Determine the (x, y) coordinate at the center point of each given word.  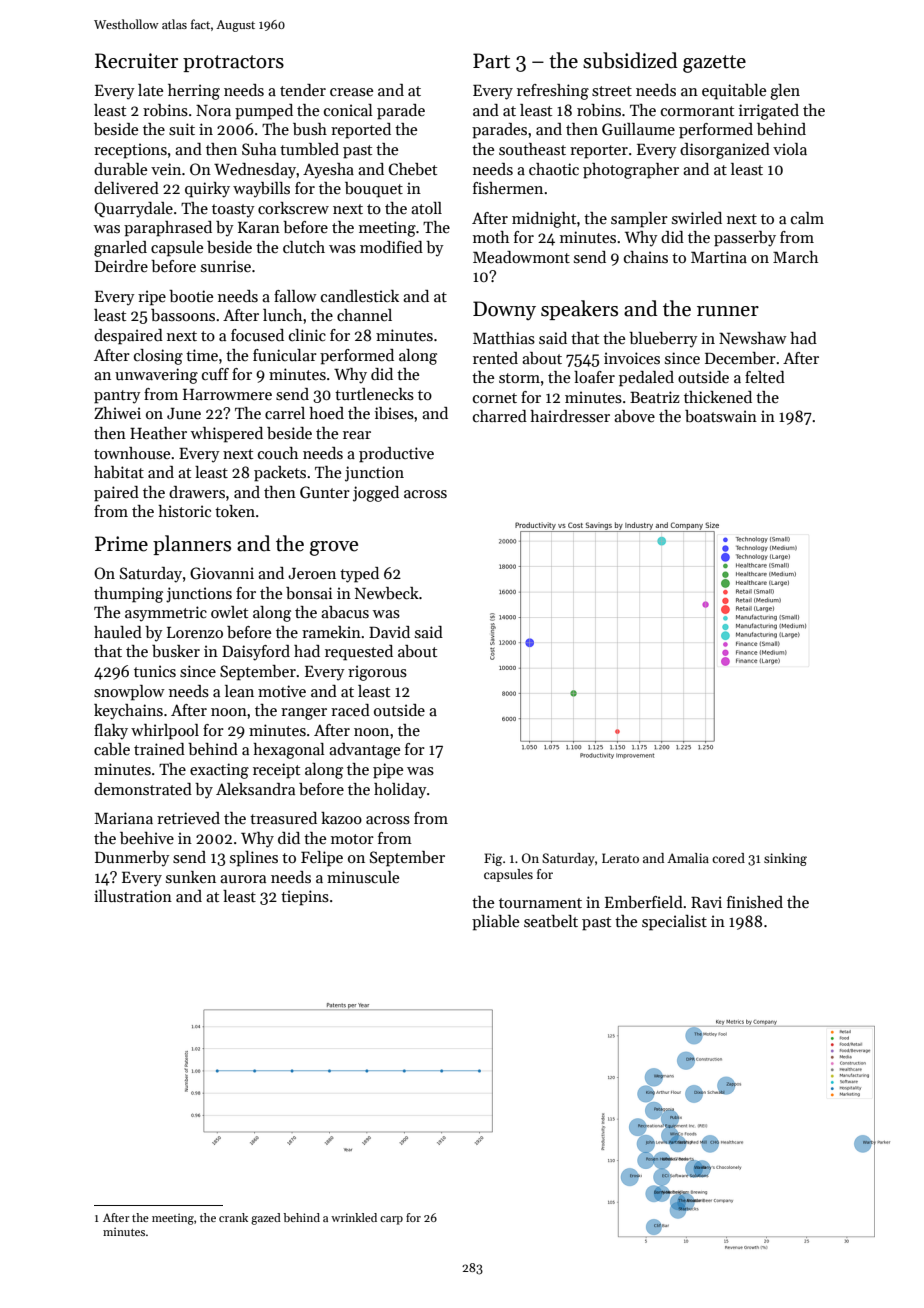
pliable (495, 923)
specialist (674, 923)
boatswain (721, 416)
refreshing (553, 92)
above (634, 416)
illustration (133, 896)
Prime (121, 544)
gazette (714, 64)
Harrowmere (227, 394)
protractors (233, 63)
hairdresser (570, 416)
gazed (266, 1219)
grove (334, 548)
